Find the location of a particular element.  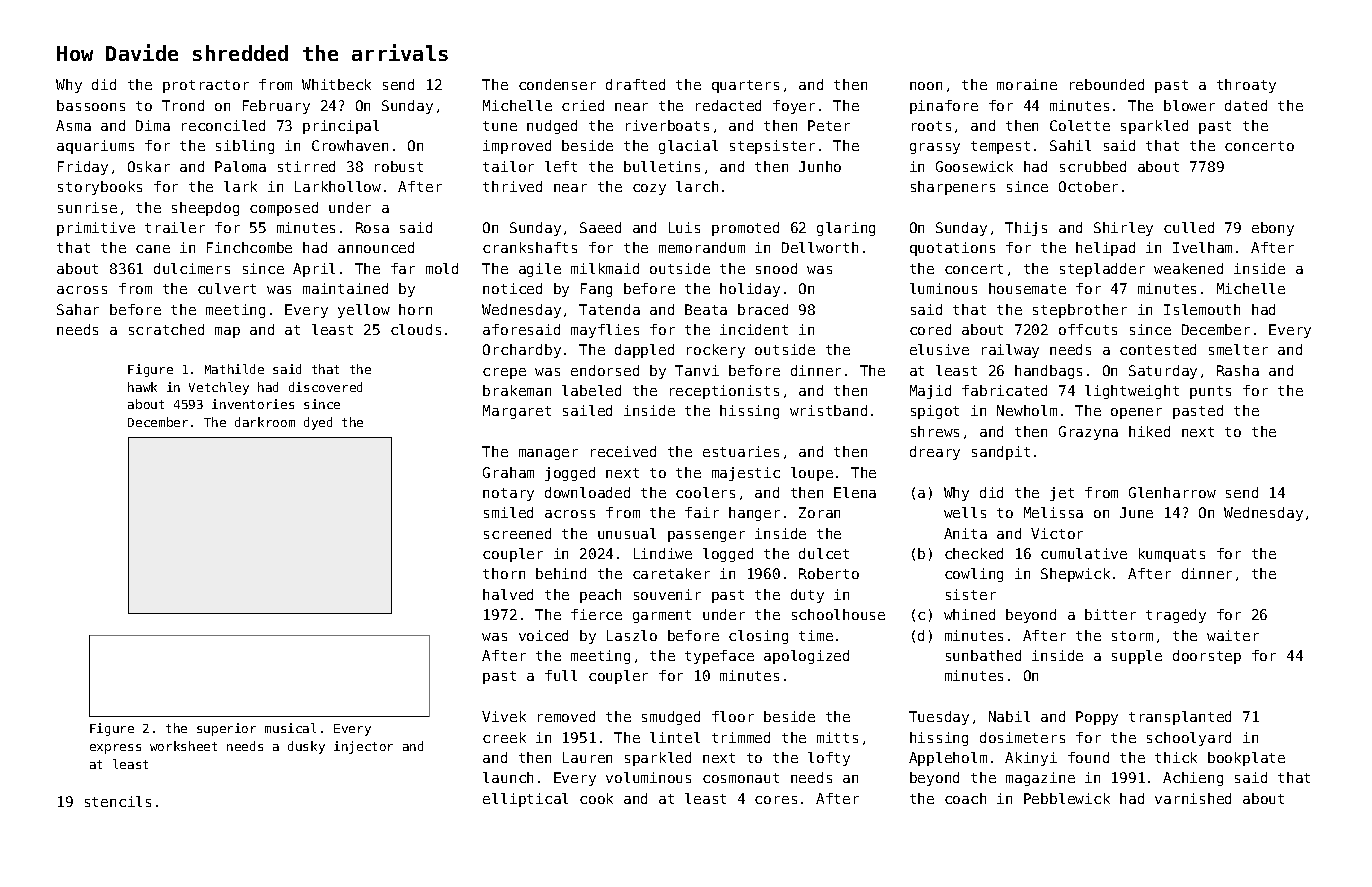

cores is located at coordinates (776, 800).
